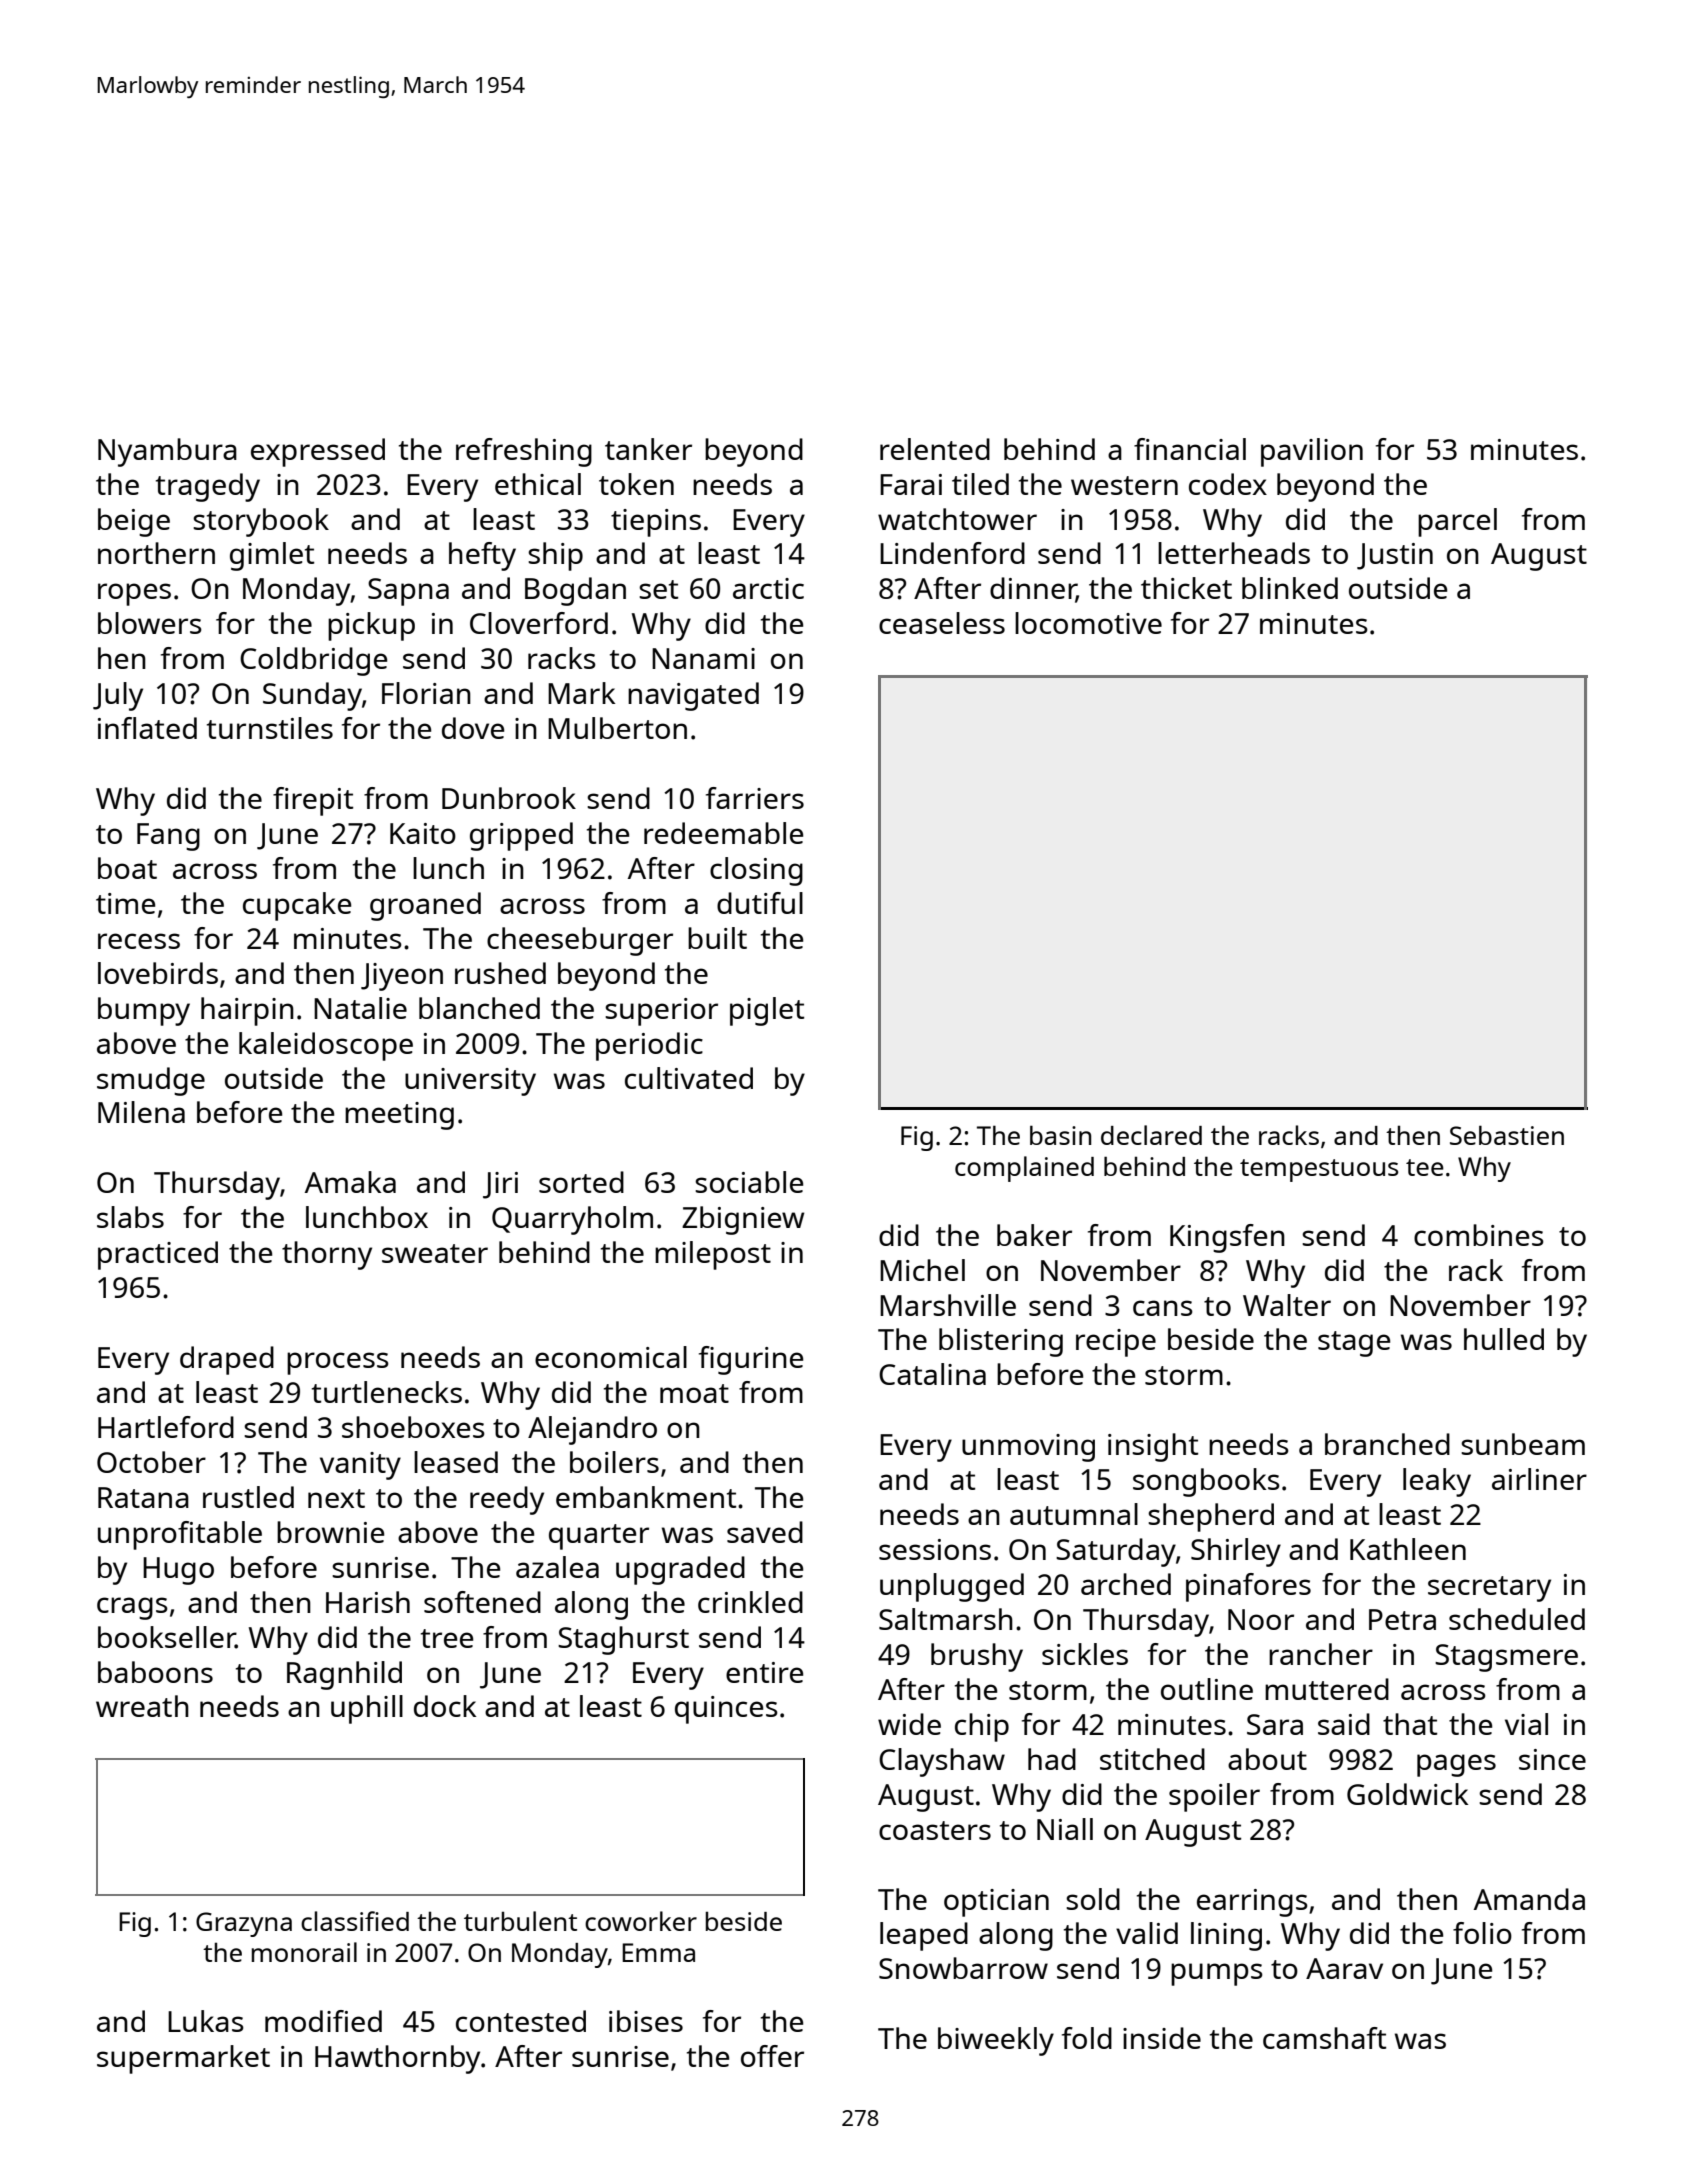 The height and width of the screenshot is (2178, 1683). I want to click on baboons, so click(155, 1672).
